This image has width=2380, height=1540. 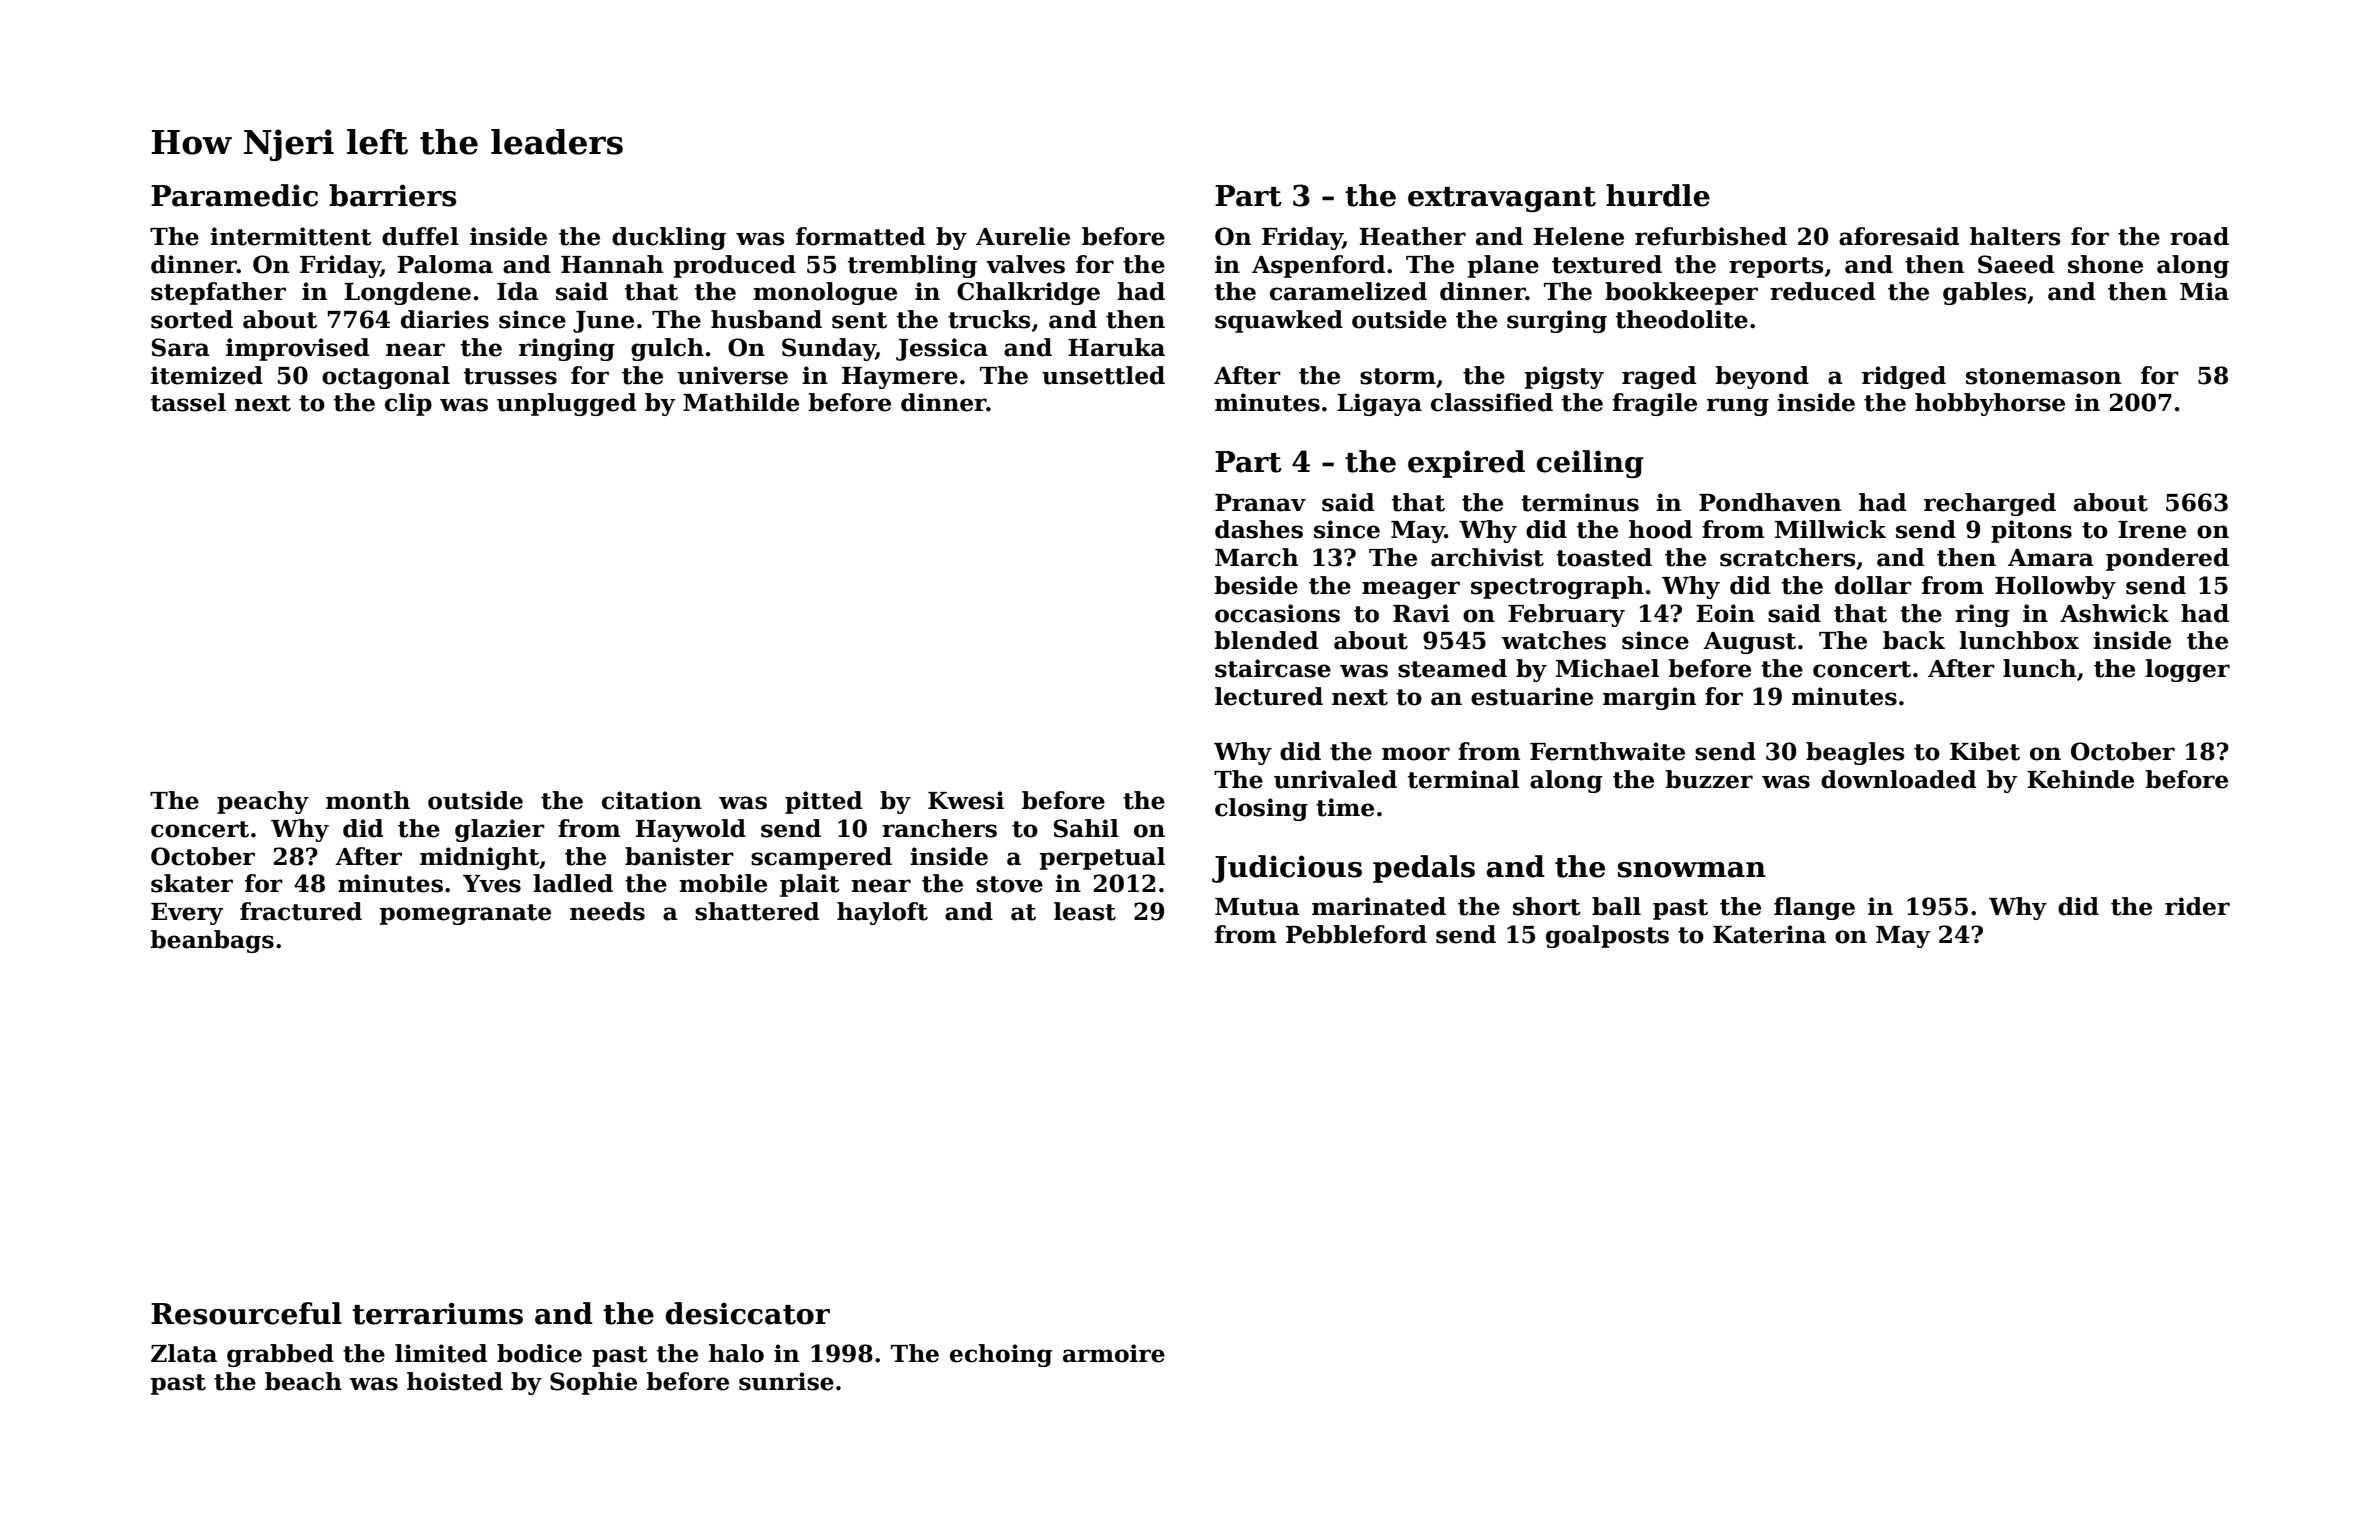 What do you see at coordinates (1114, 1353) in the image?
I see `armoire` at bounding box center [1114, 1353].
